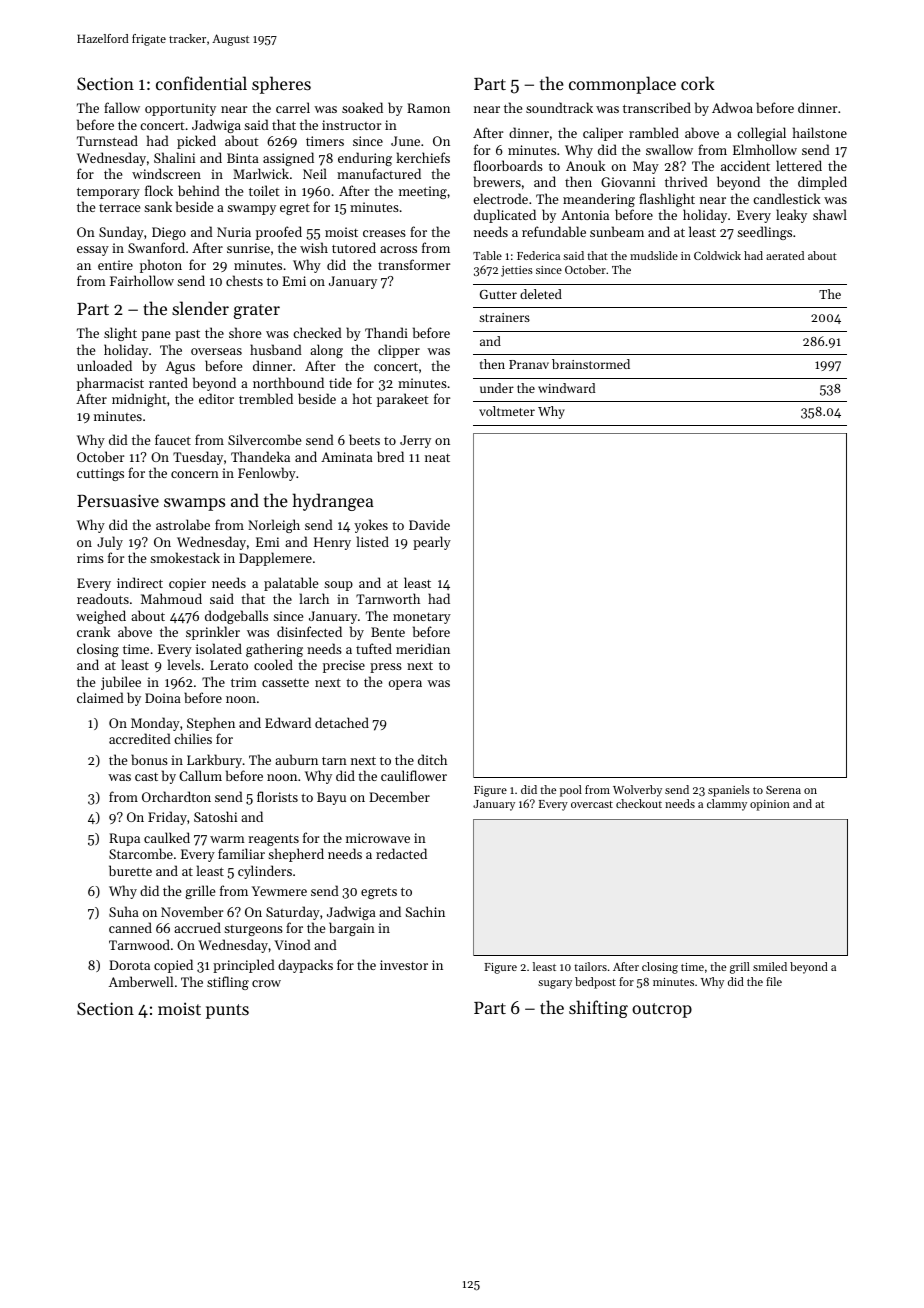 The width and height of the screenshot is (924, 1308). I want to click on windward, so click(566, 388).
